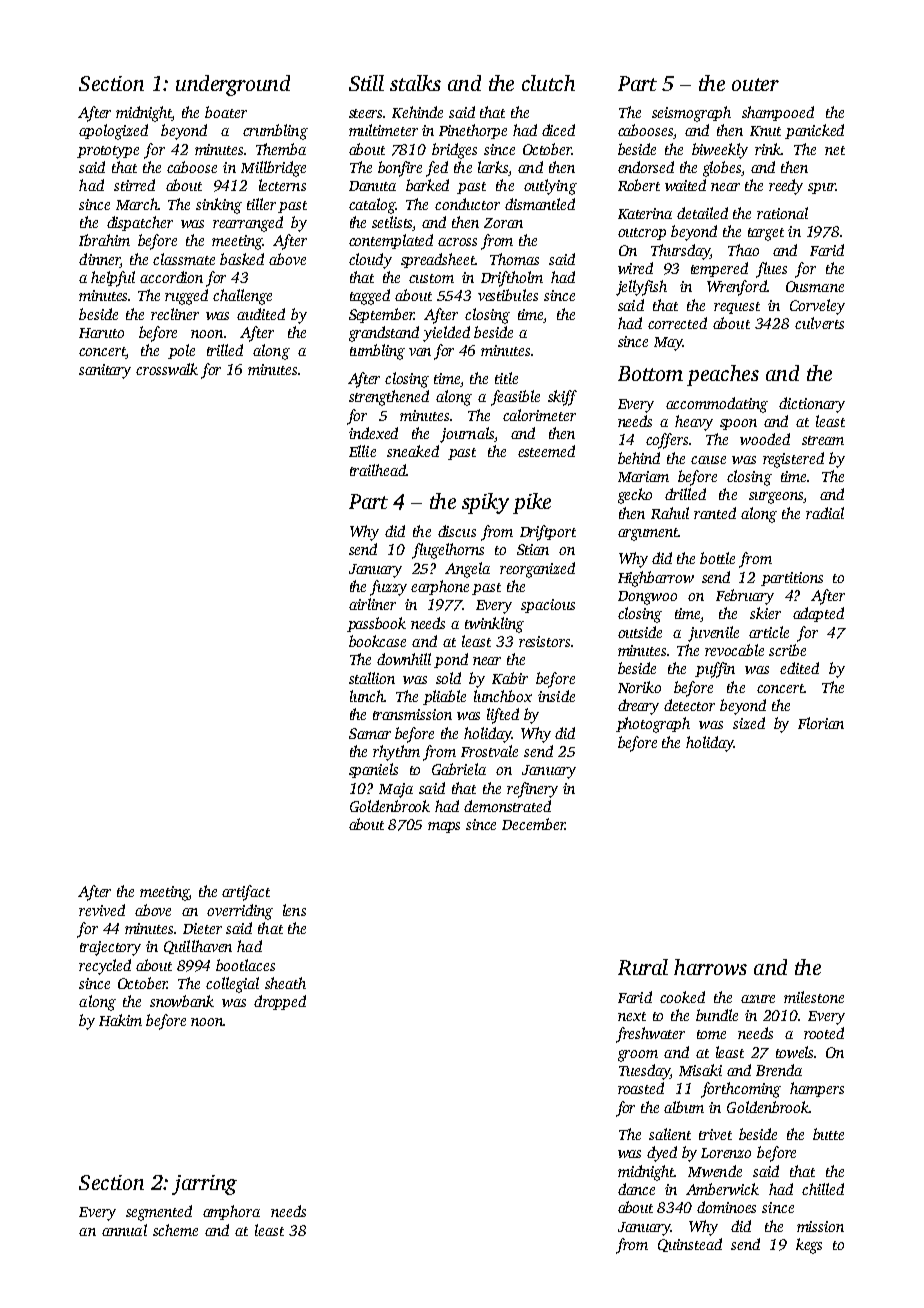  I want to click on resistors, so click(544, 641).
